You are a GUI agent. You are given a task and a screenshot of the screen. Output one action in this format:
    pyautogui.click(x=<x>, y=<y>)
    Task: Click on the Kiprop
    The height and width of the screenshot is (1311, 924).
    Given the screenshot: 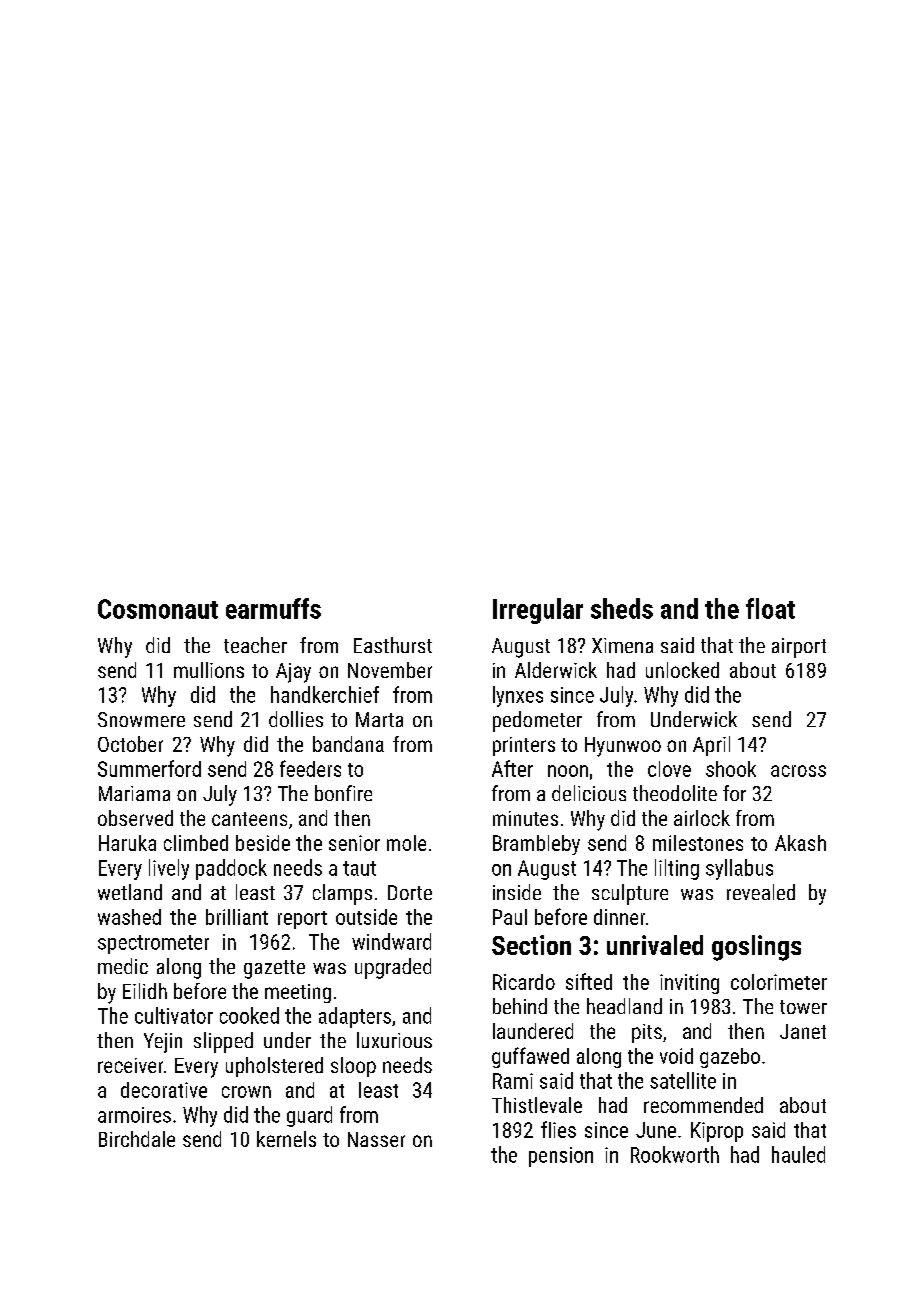 What is the action you would take?
    pyautogui.click(x=717, y=1132)
